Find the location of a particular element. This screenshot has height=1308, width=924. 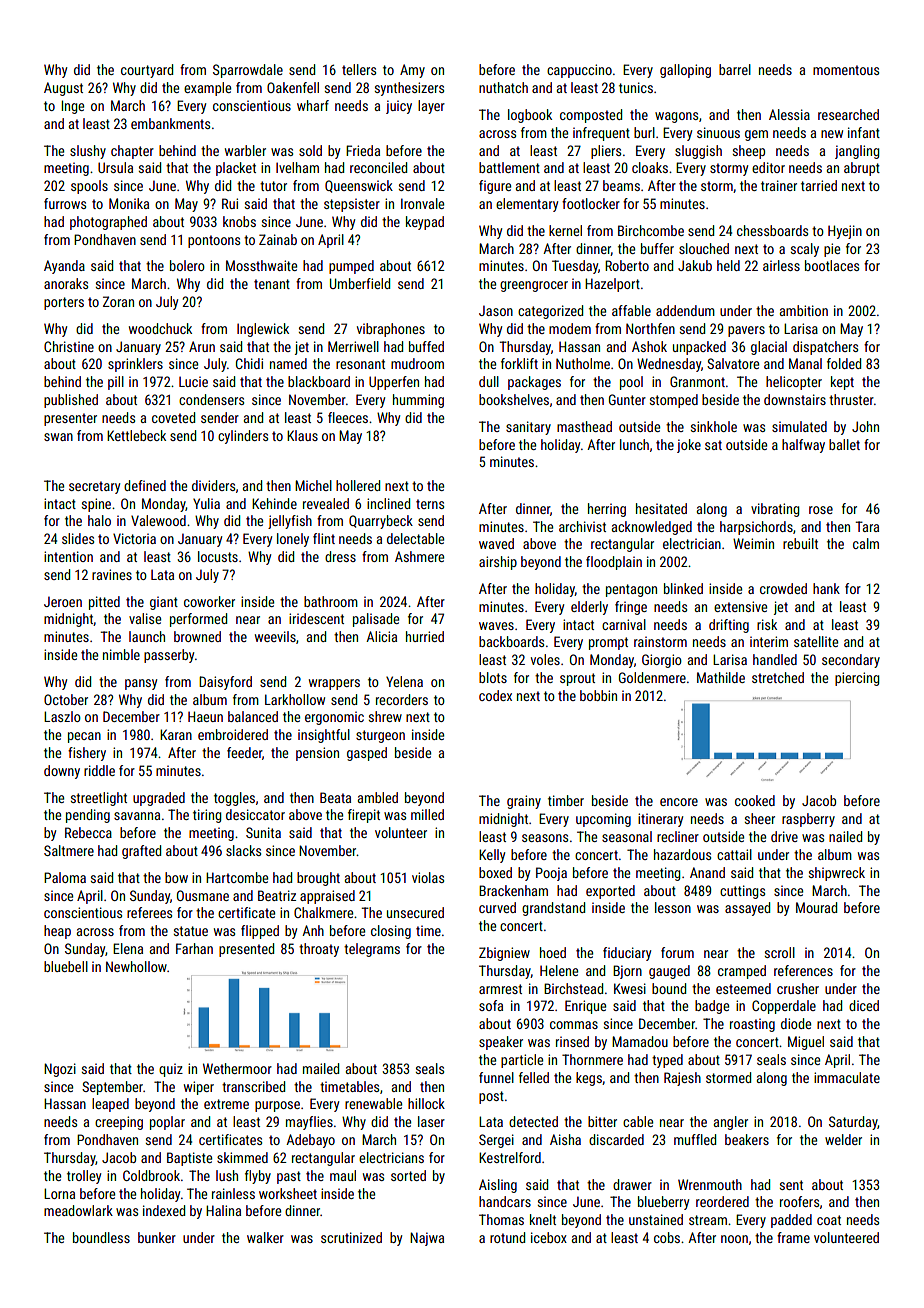

embankments is located at coordinates (170, 123).
